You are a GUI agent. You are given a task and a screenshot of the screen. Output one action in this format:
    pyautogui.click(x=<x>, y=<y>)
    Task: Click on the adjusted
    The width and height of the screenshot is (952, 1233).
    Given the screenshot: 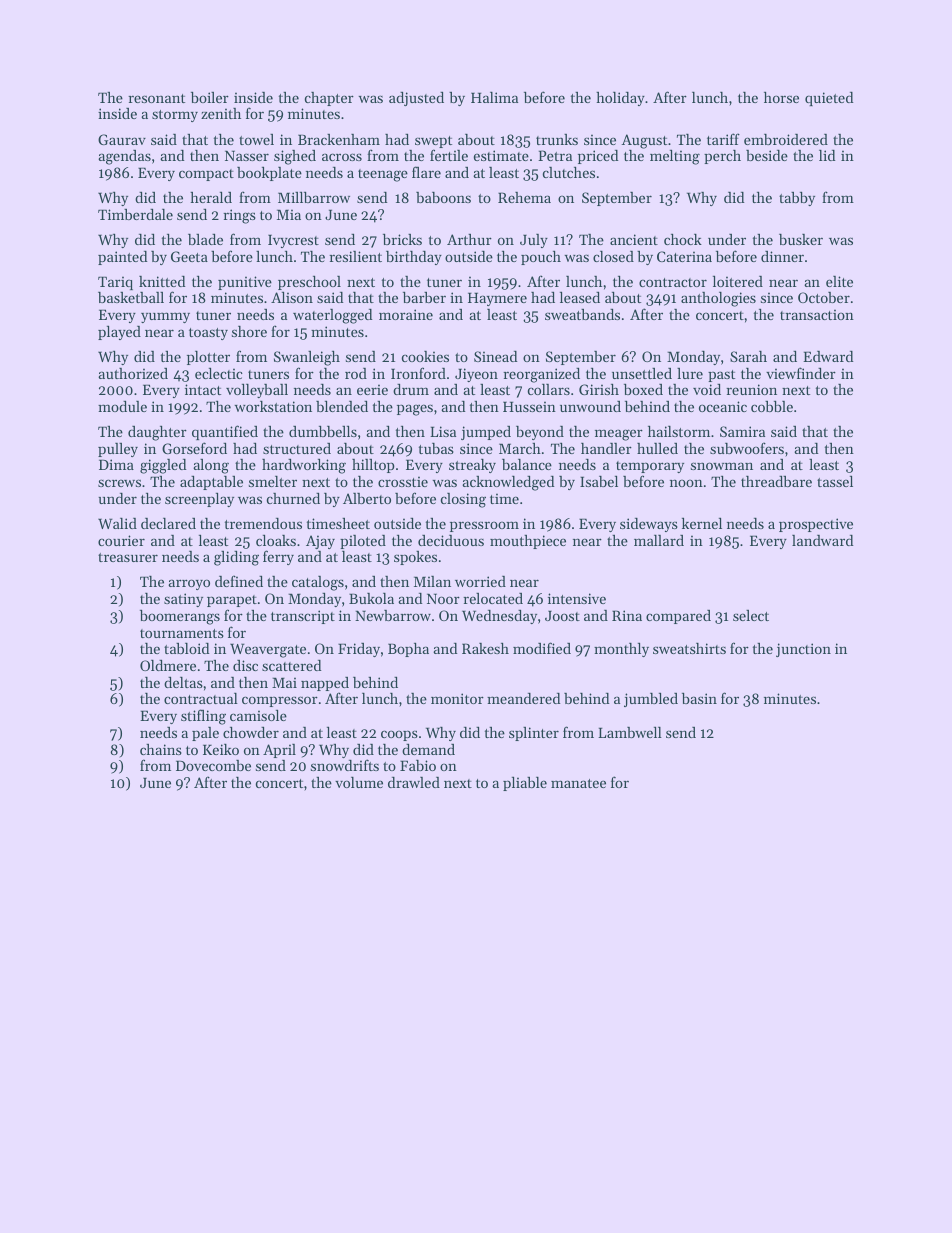 What is the action you would take?
    pyautogui.click(x=416, y=99)
